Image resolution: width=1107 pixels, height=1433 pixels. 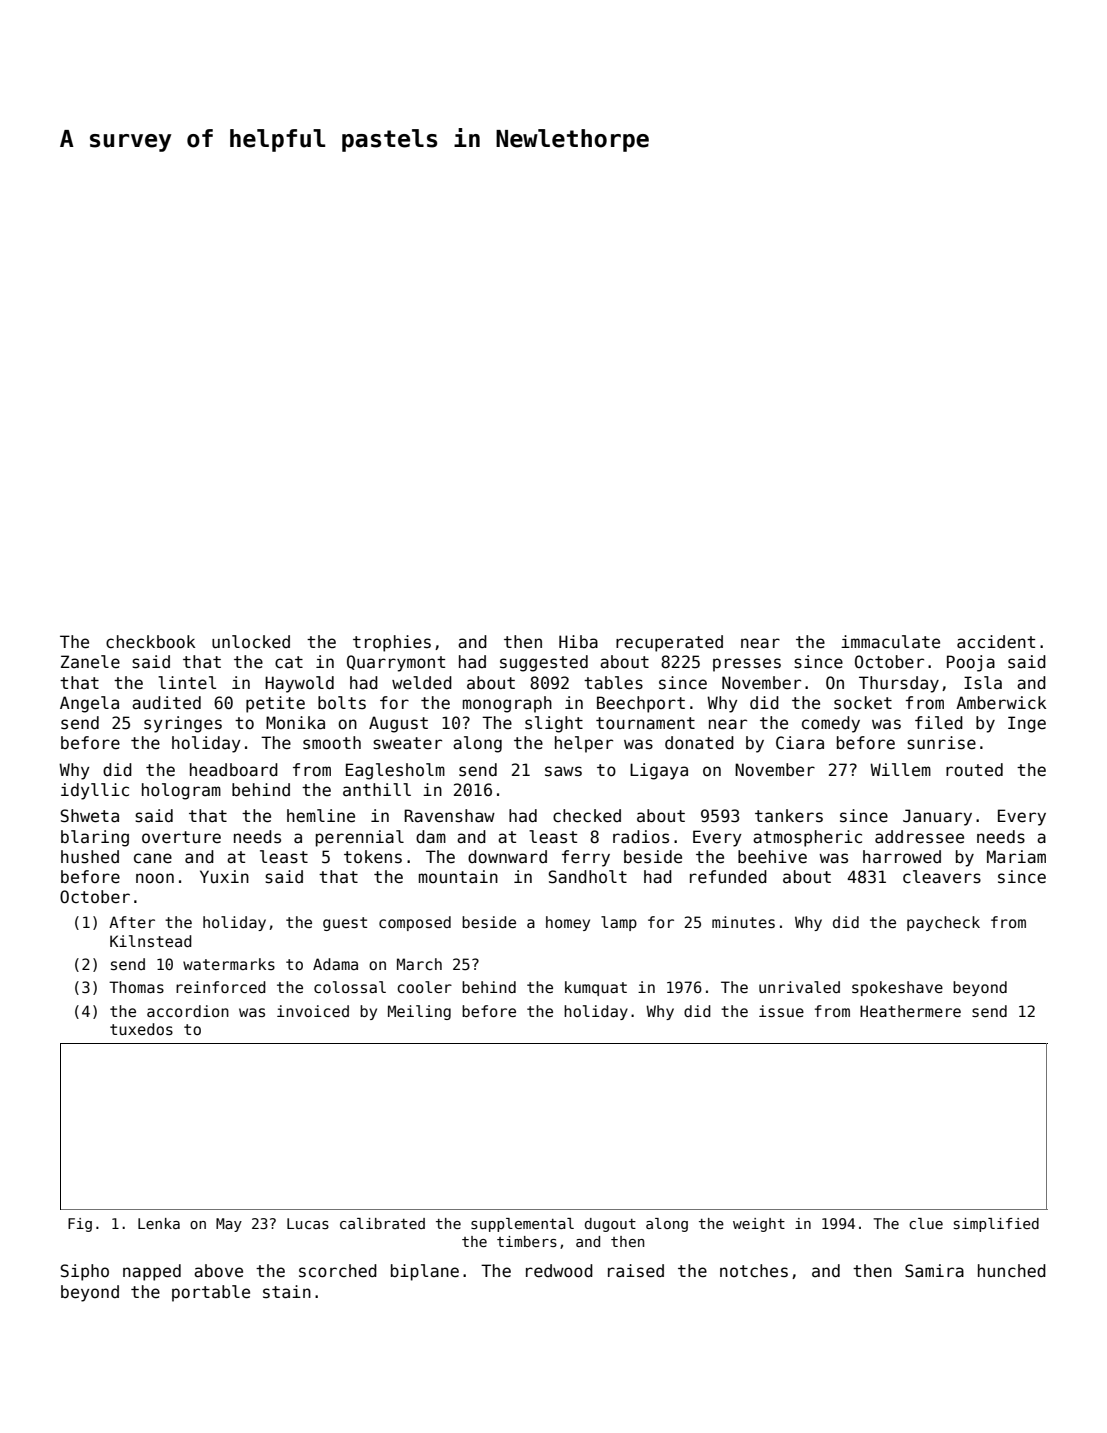 What do you see at coordinates (1016, 857) in the screenshot?
I see `Mariam` at bounding box center [1016, 857].
